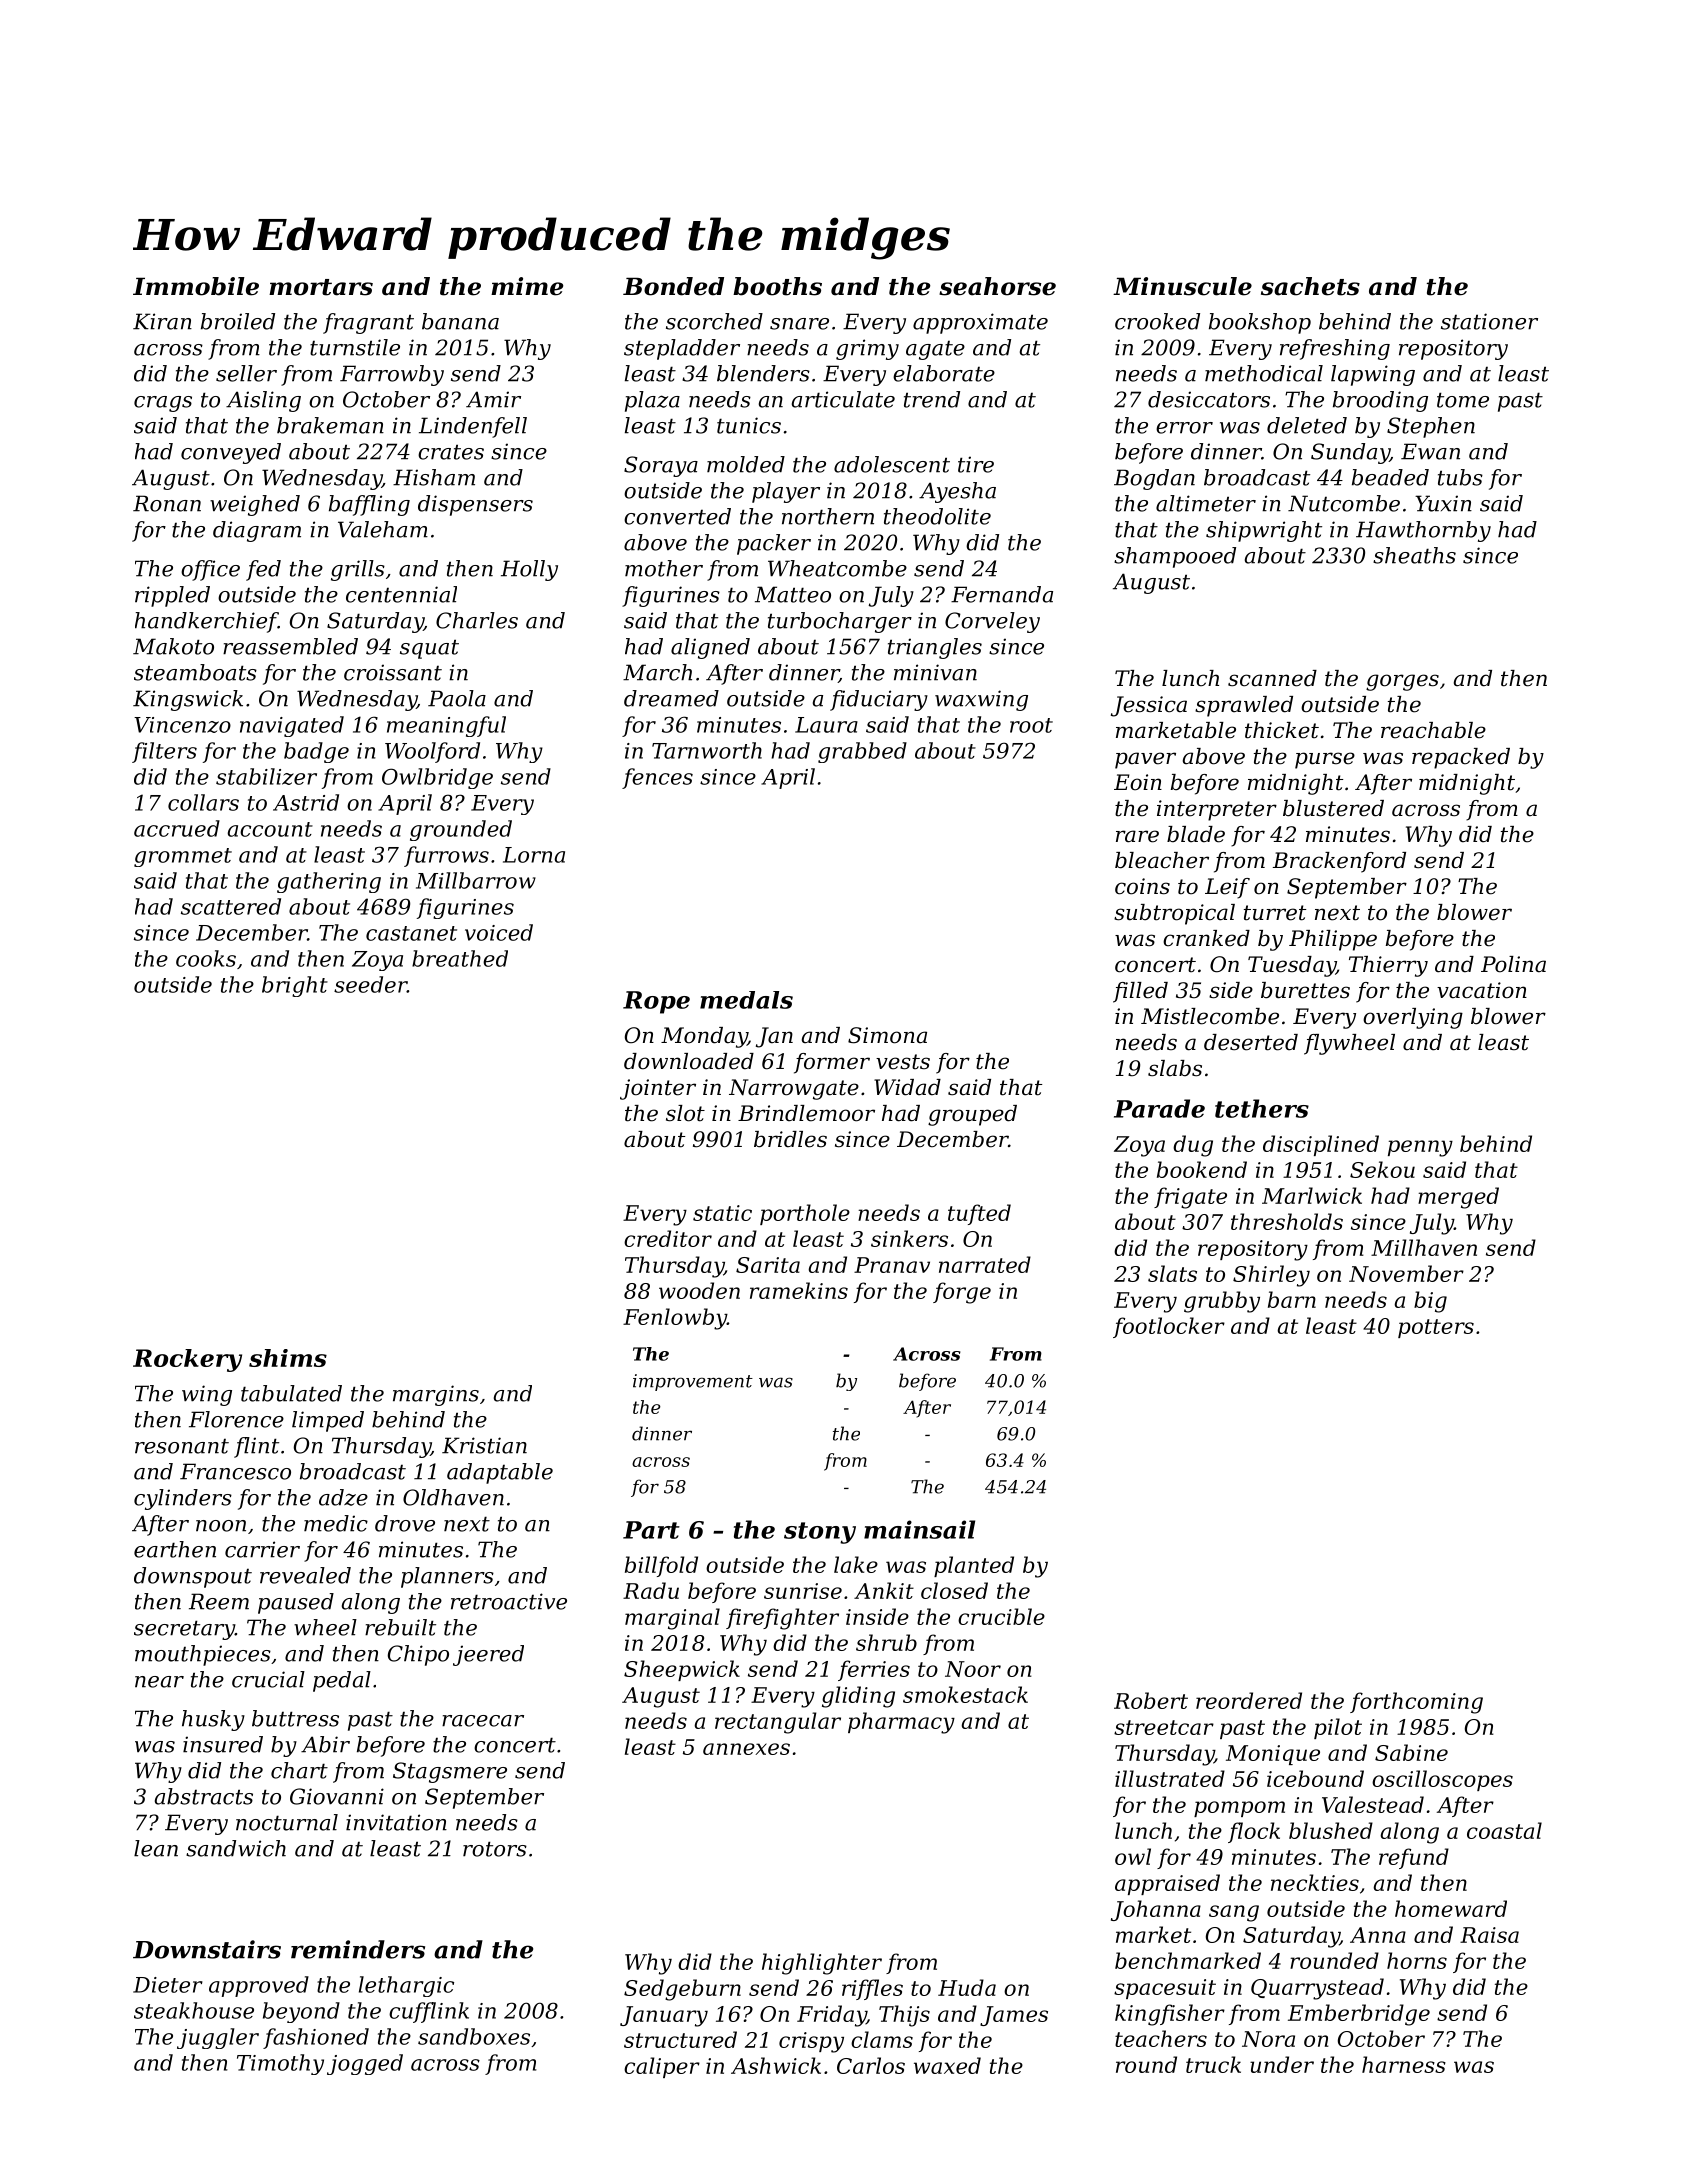 The height and width of the screenshot is (2178, 1683). What do you see at coordinates (177, 828) in the screenshot?
I see `accrued` at bounding box center [177, 828].
